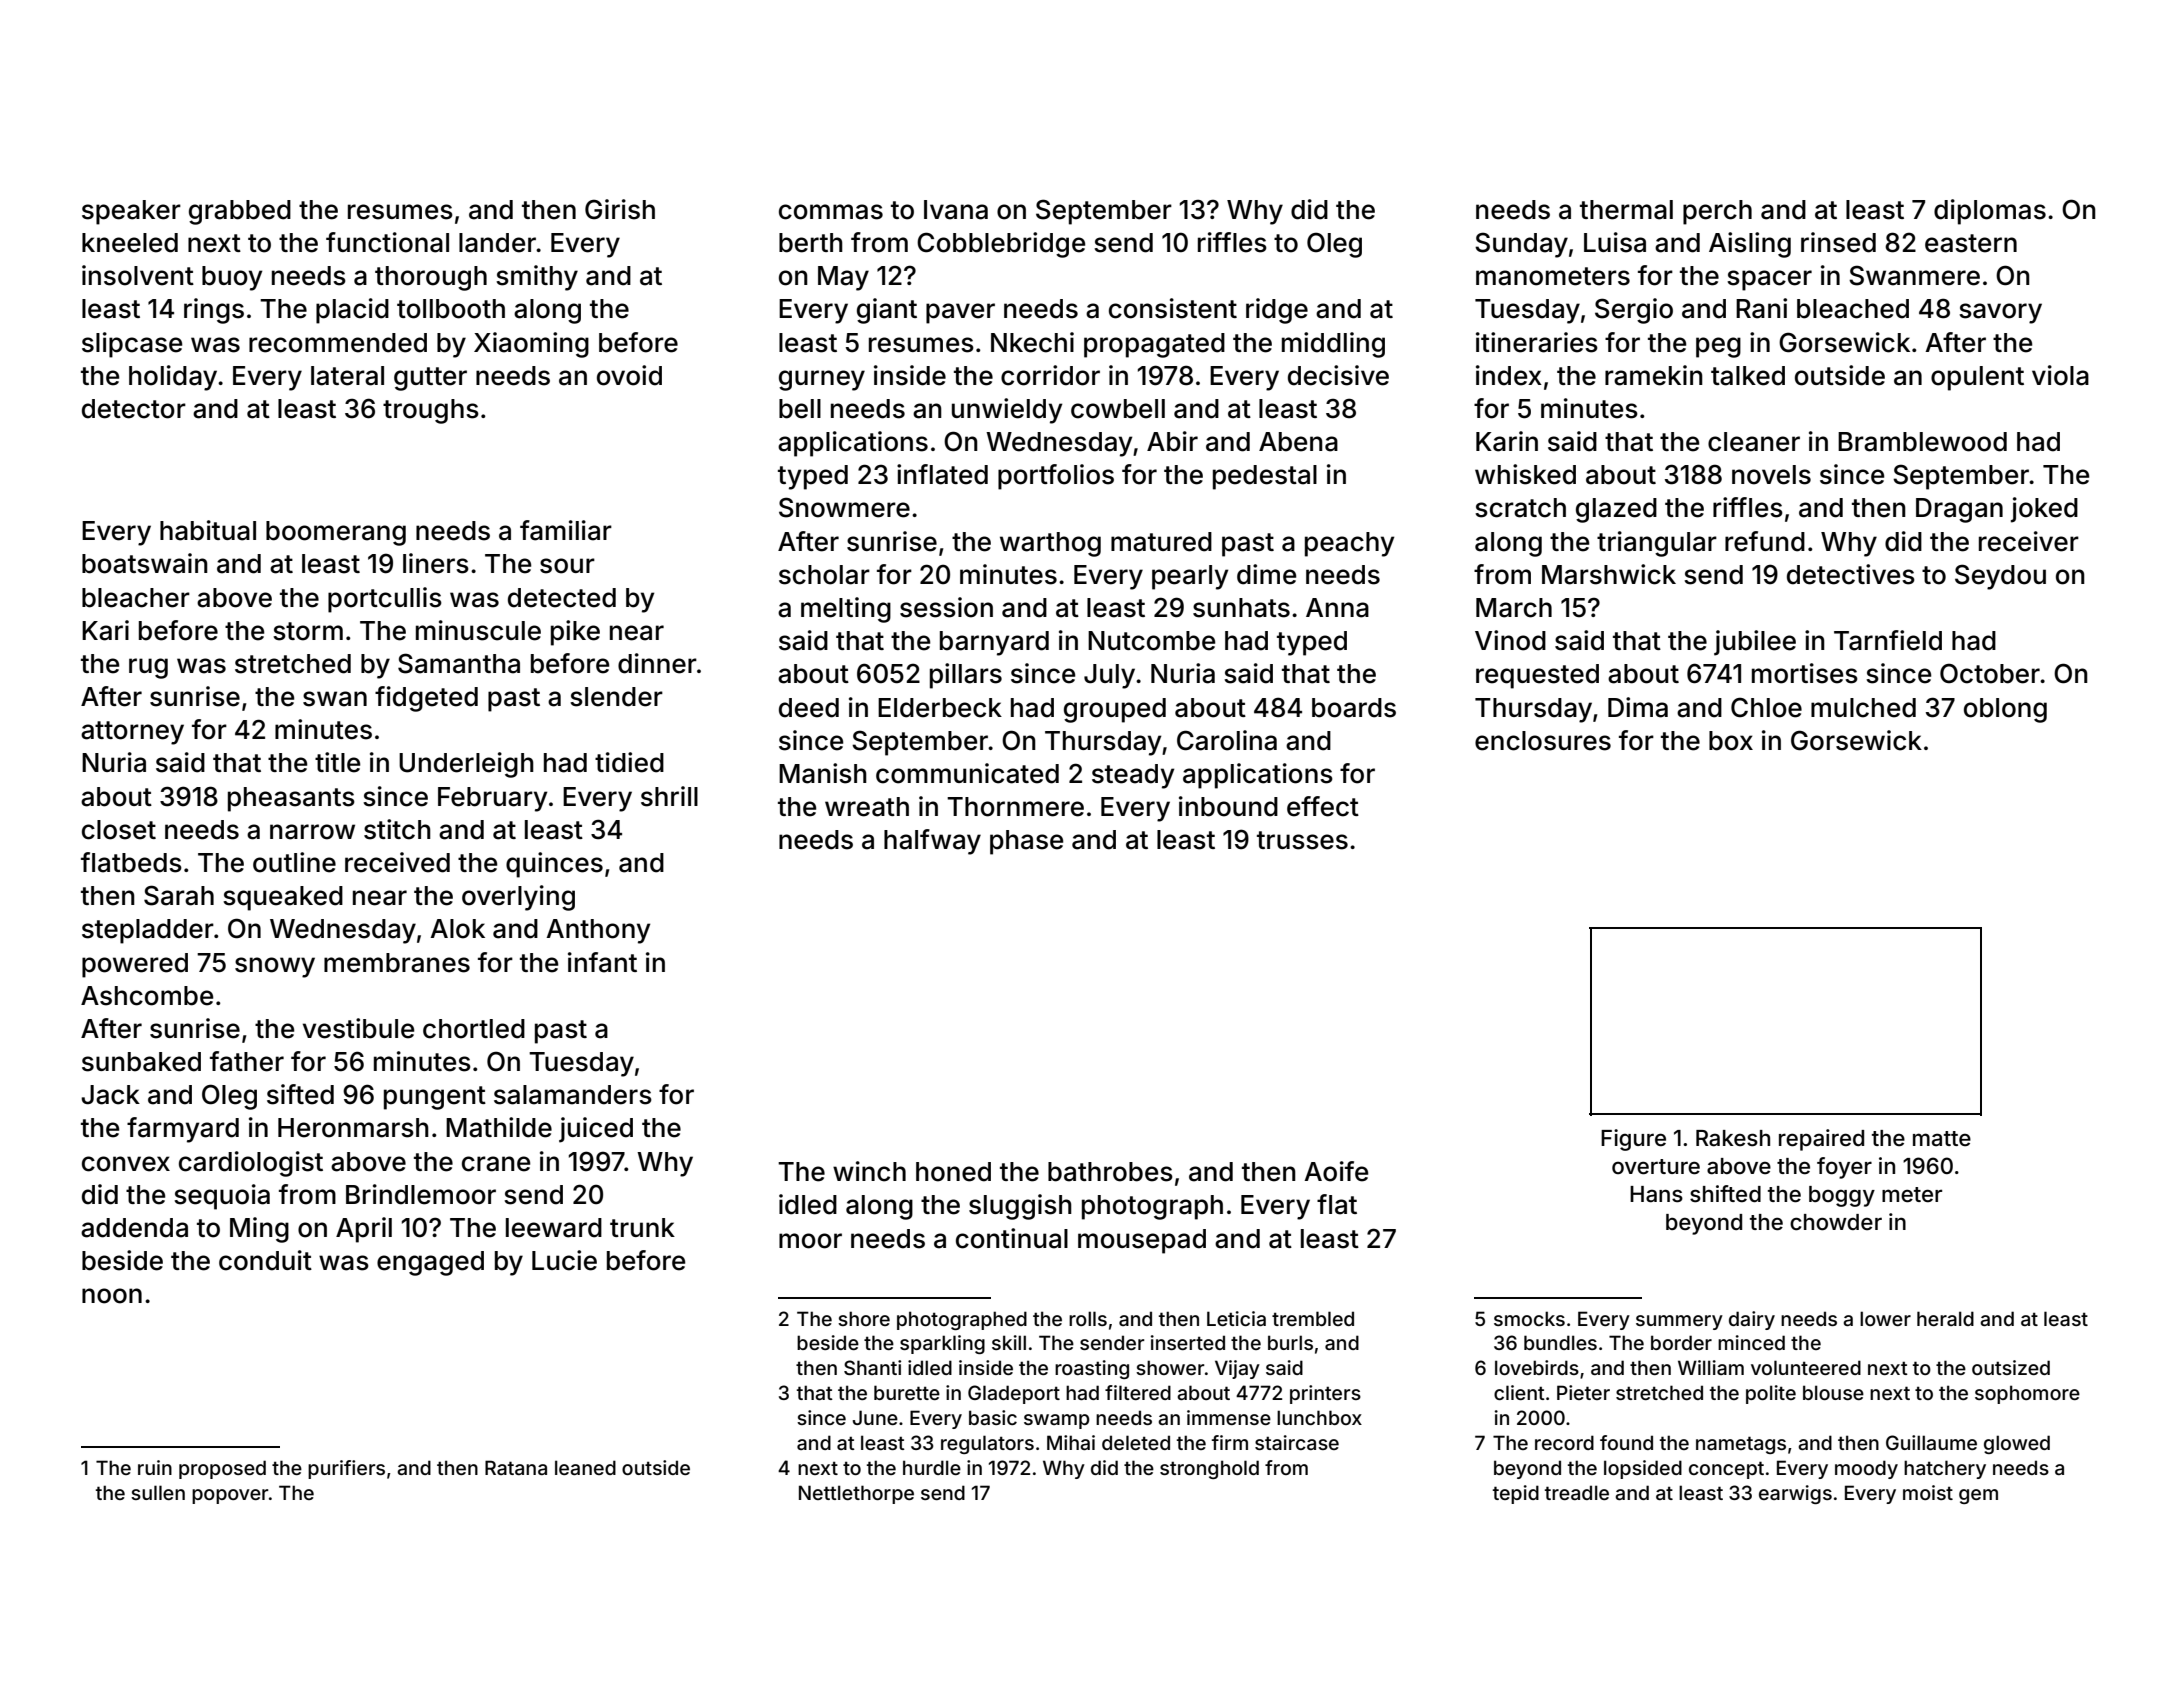  Describe the element at coordinates (1510, 640) in the image. I see `Vinod` at that location.
